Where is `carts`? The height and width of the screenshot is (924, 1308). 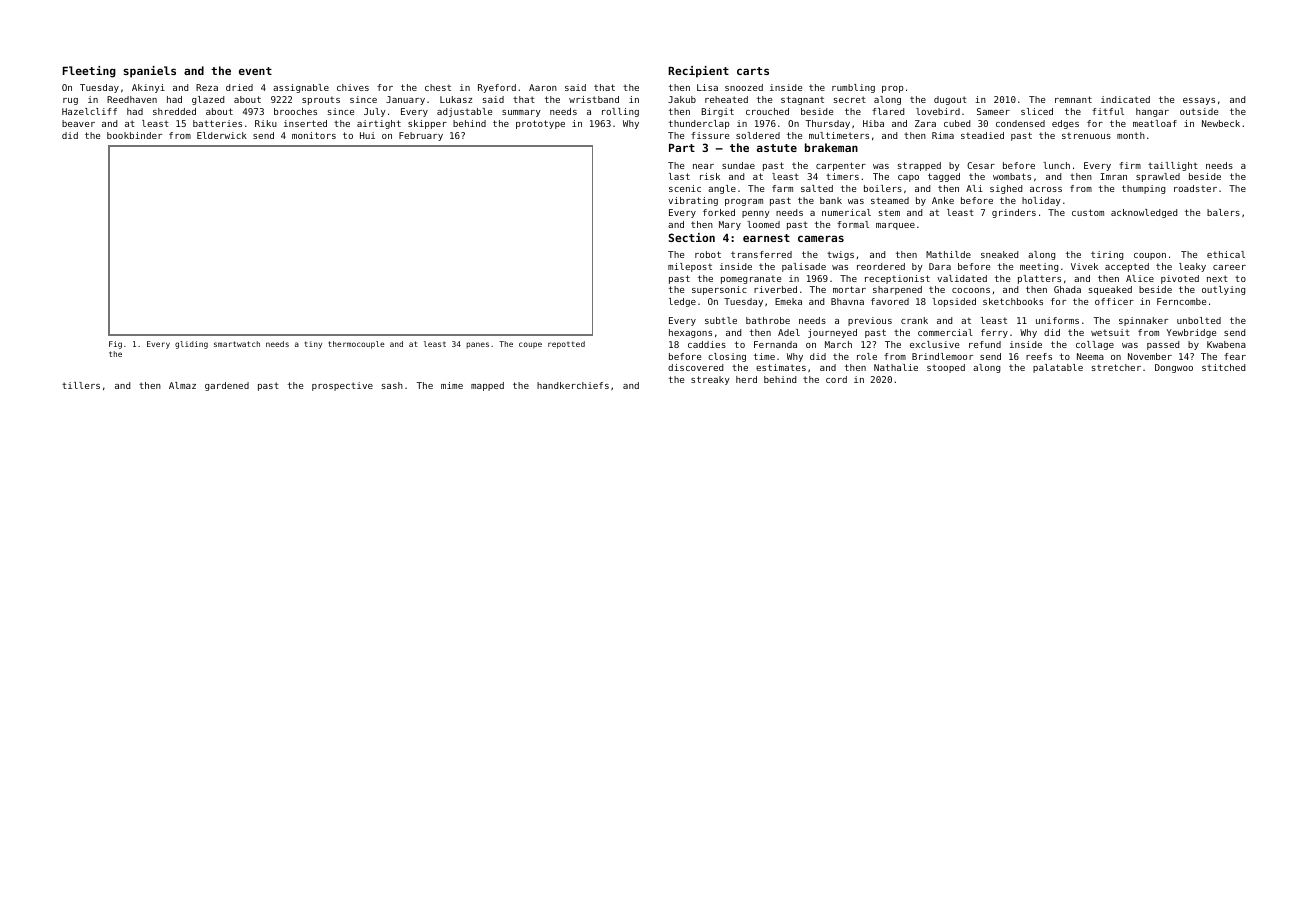 carts is located at coordinates (753, 71).
